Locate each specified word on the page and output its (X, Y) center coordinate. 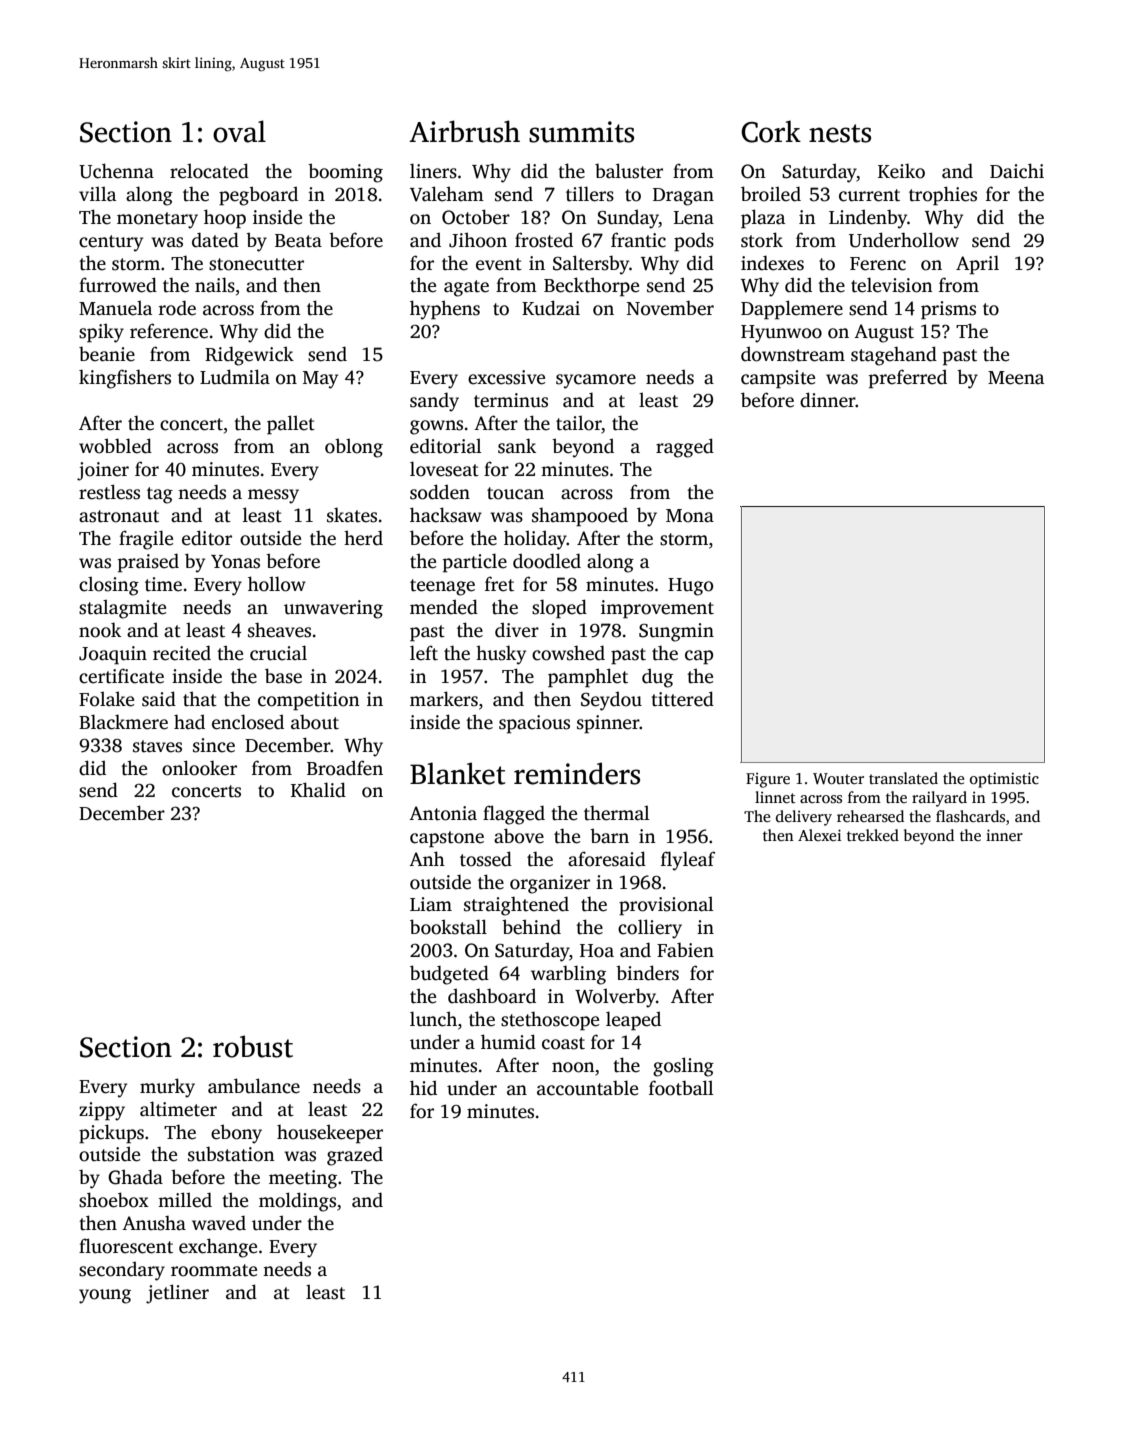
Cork (771, 131)
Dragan (683, 197)
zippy (102, 1111)
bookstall (448, 927)
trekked (873, 835)
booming (345, 173)
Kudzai (551, 308)
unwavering (333, 609)
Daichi (1017, 171)
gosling (683, 1067)
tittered (682, 699)
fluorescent (126, 1246)
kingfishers (125, 379)
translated (903, 778)
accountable (587, 1088)
